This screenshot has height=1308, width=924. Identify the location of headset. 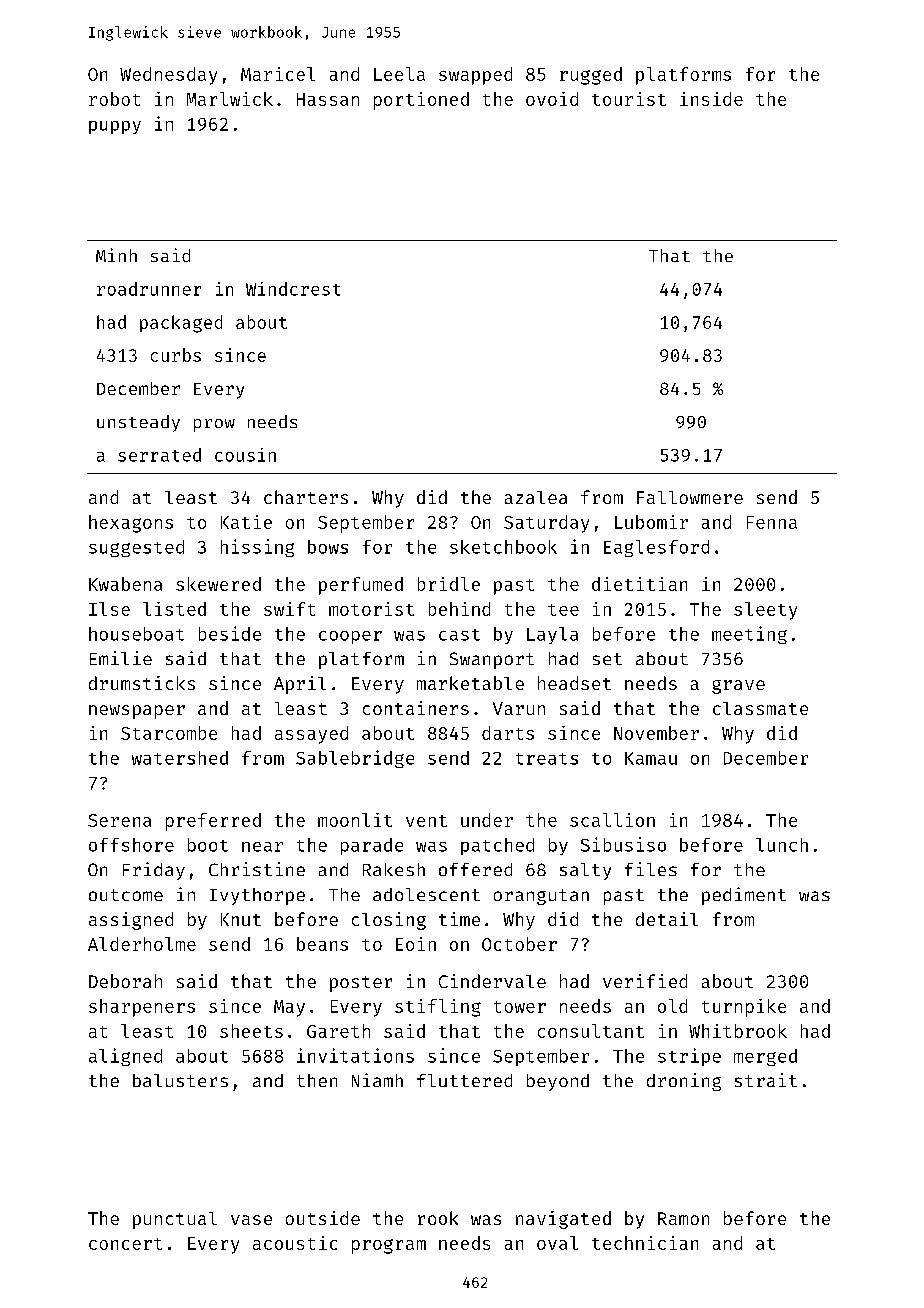
(574, 683).
